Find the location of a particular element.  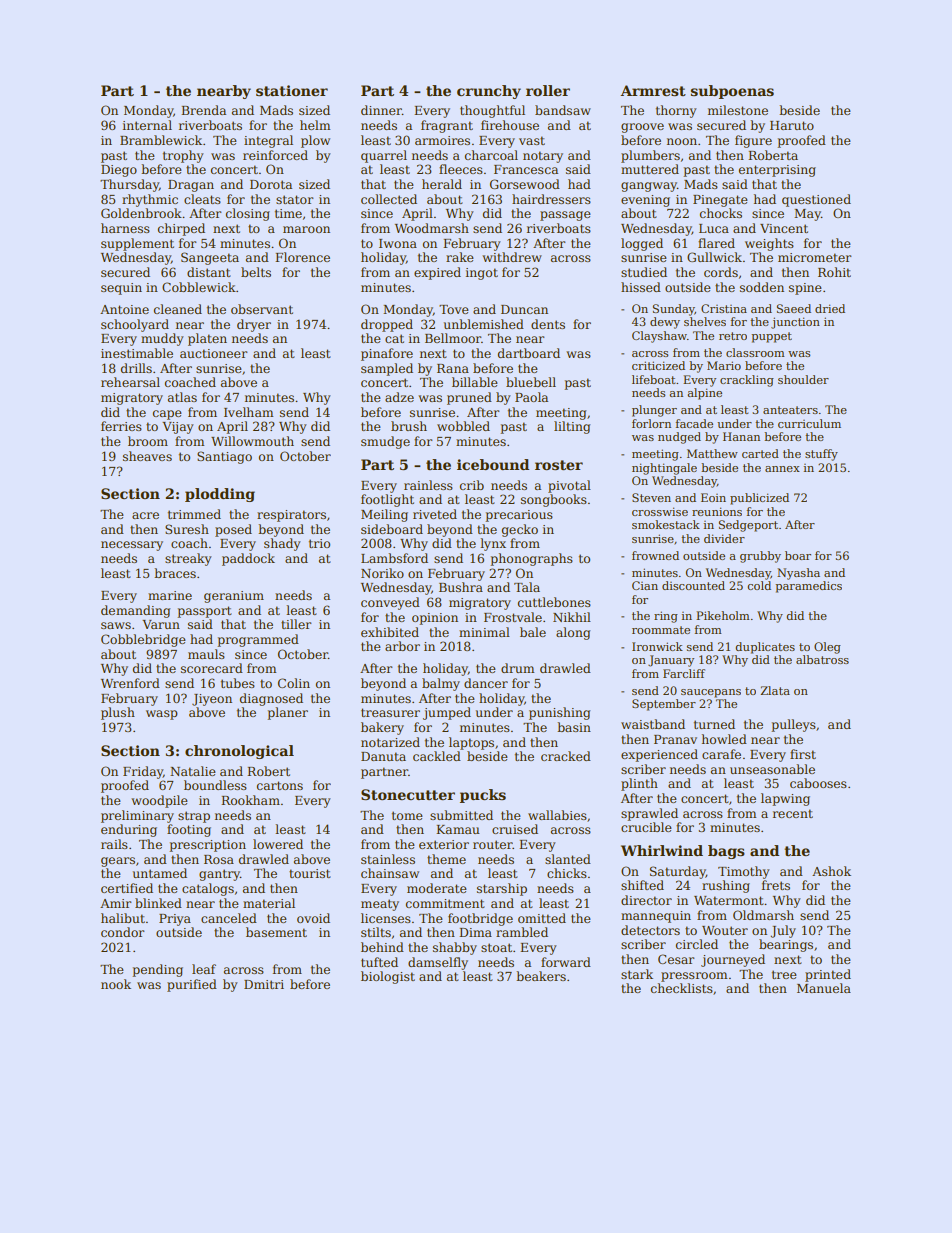

stationer is located at coordinates (292, 90).
